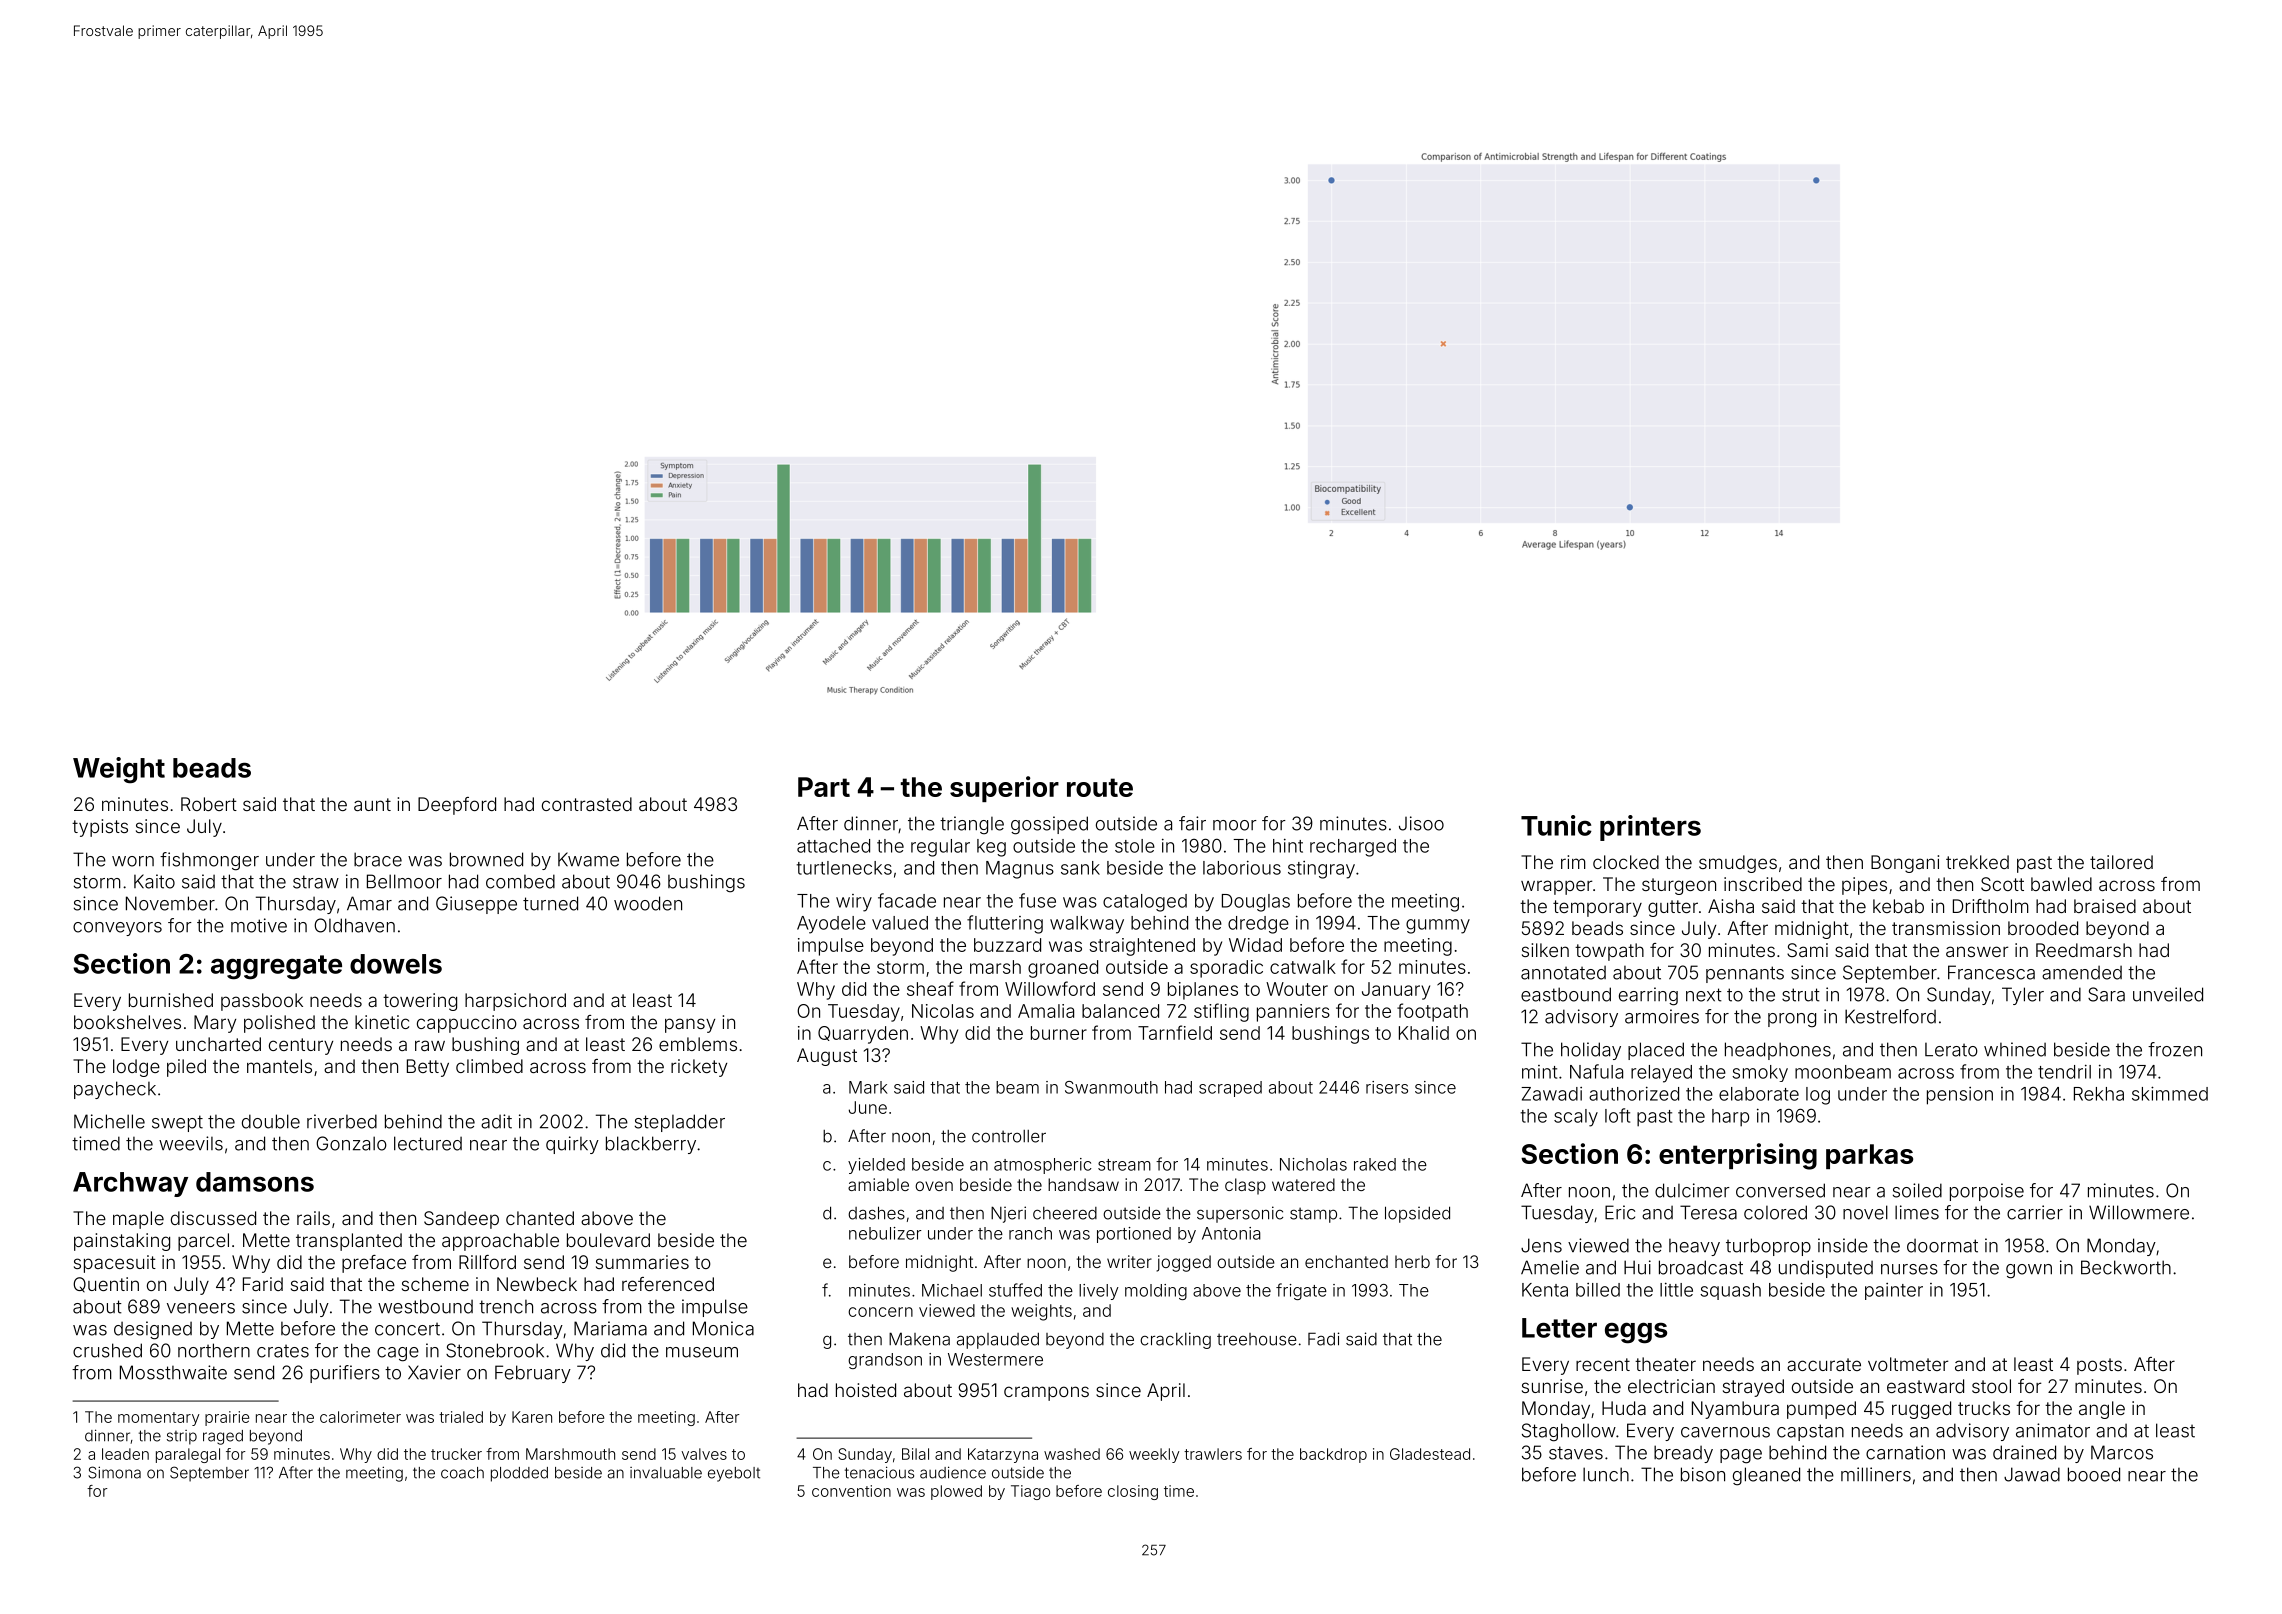  I want to click on posts, so click(2099, 1366).
